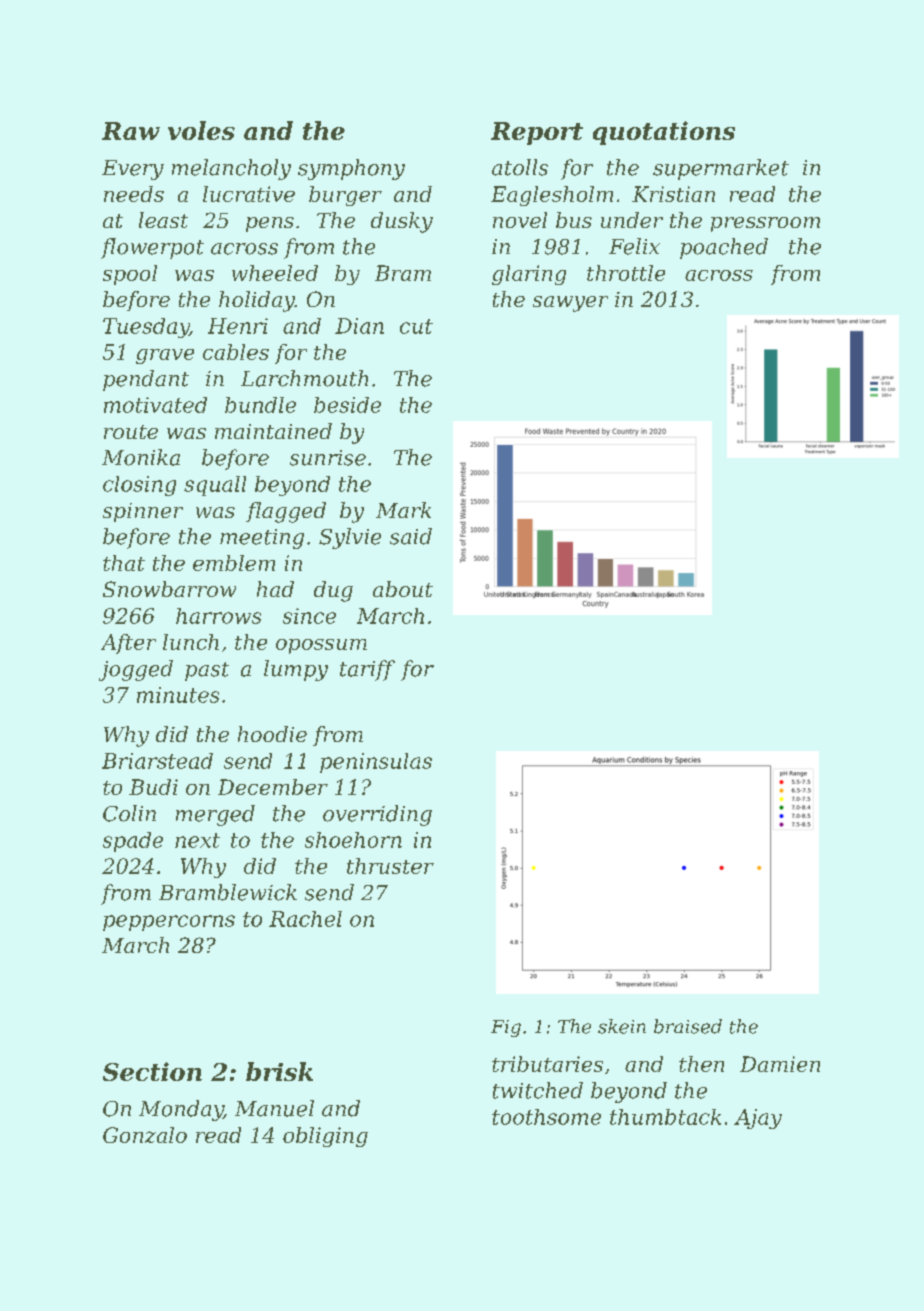  Describe the element at coordinates (273, 431) in the page. I see `maintained` at that location.
